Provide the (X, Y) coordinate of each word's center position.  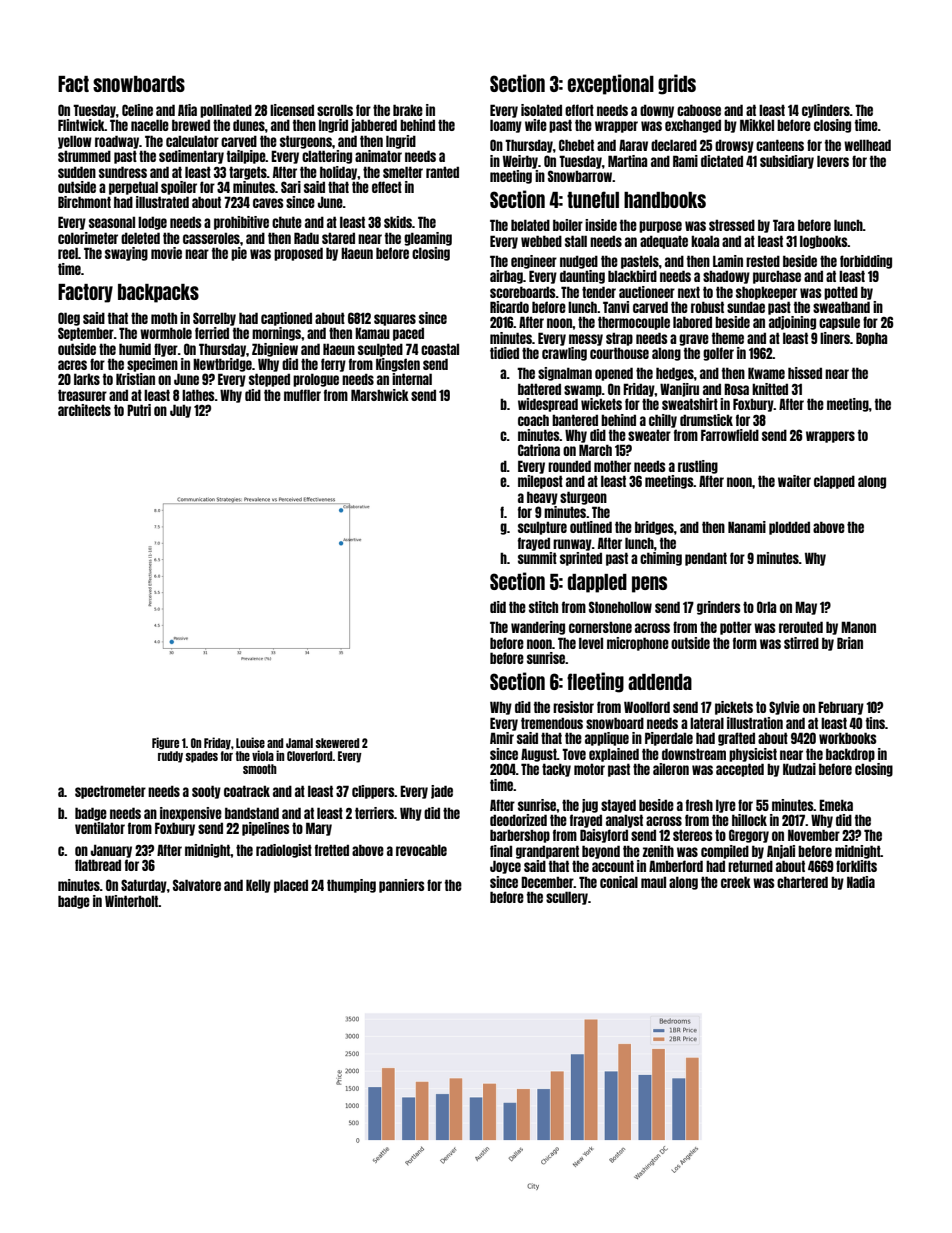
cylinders (826, 111)
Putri (139, 410)
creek (736, 882)
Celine (137, 110)
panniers (402, 886)
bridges (654, 528)
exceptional (611, 84)
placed (291, 886)
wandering (538, 628)
